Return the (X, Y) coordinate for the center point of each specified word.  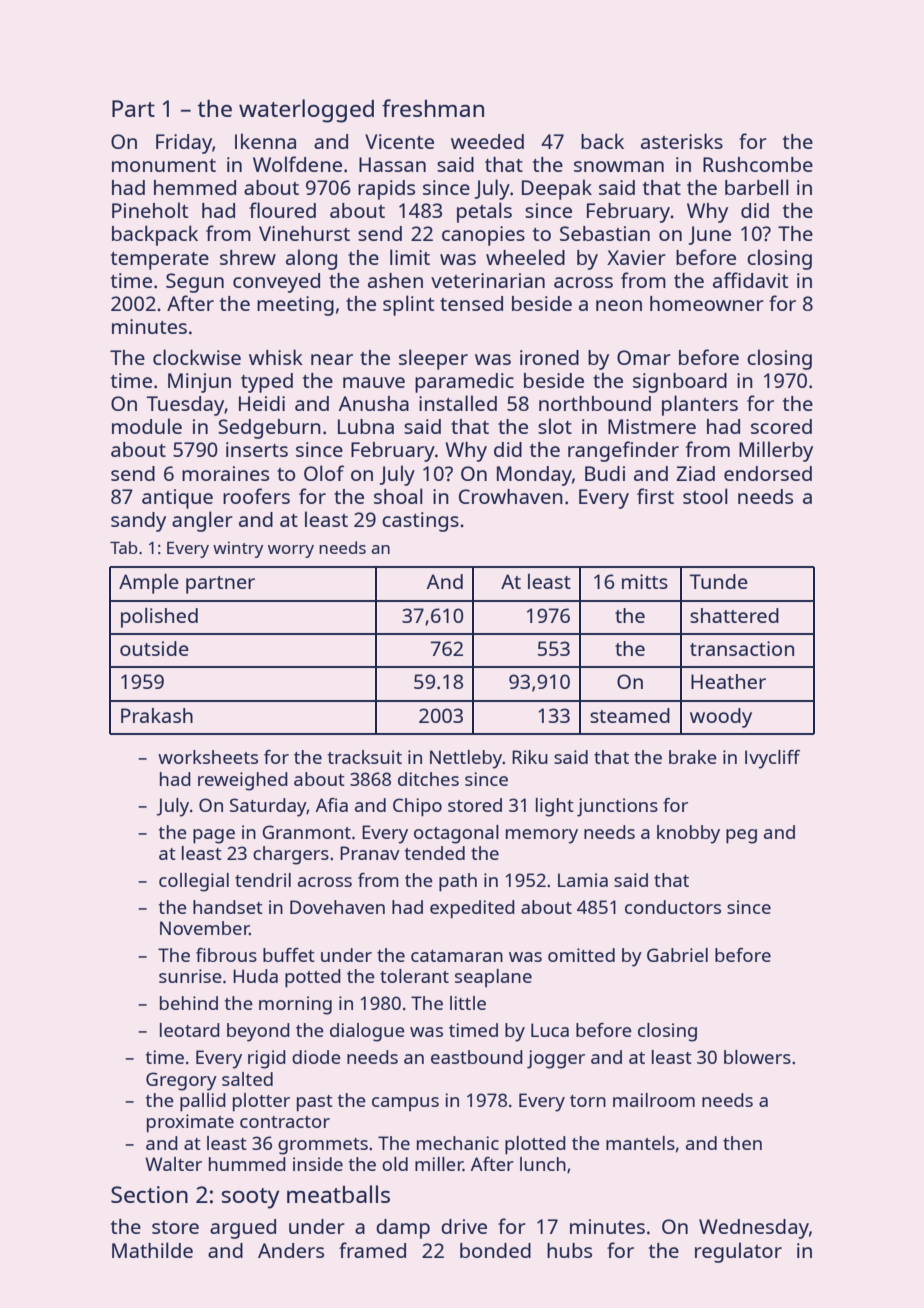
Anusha (374, 403)
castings (420, 522)
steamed (630, 715)
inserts (257, 449)
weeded (487, 141)
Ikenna (265, 141)
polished (159, 618)
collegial (194, 882)
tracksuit (365, 757)
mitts (645, 581)
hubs (569, 1250)
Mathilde (152, 1250)
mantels (640, 1143)
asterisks (682, 141)
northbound (595, 403)
